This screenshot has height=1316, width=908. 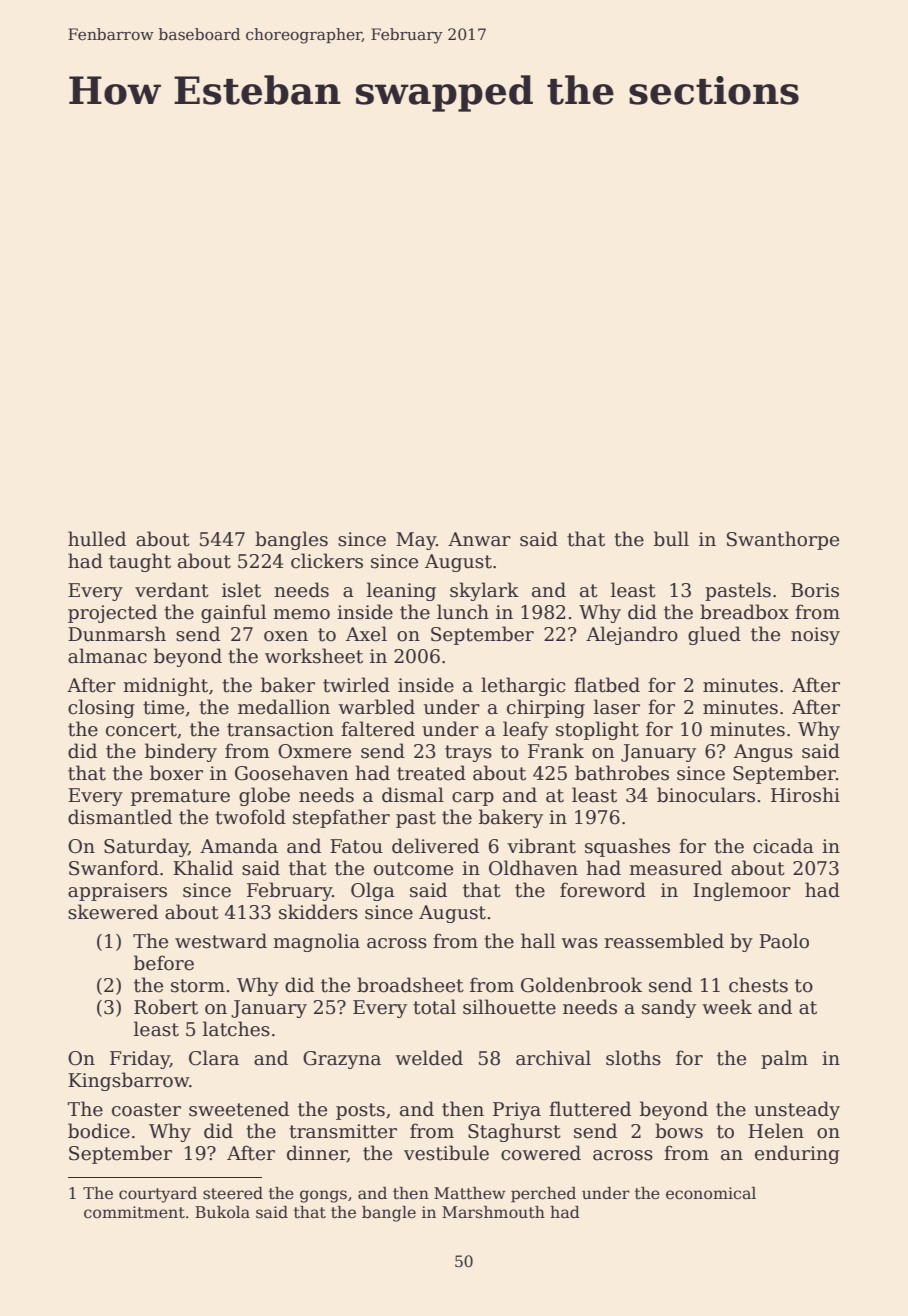 I want to click on Anwar, so click(x=479, y=539).
